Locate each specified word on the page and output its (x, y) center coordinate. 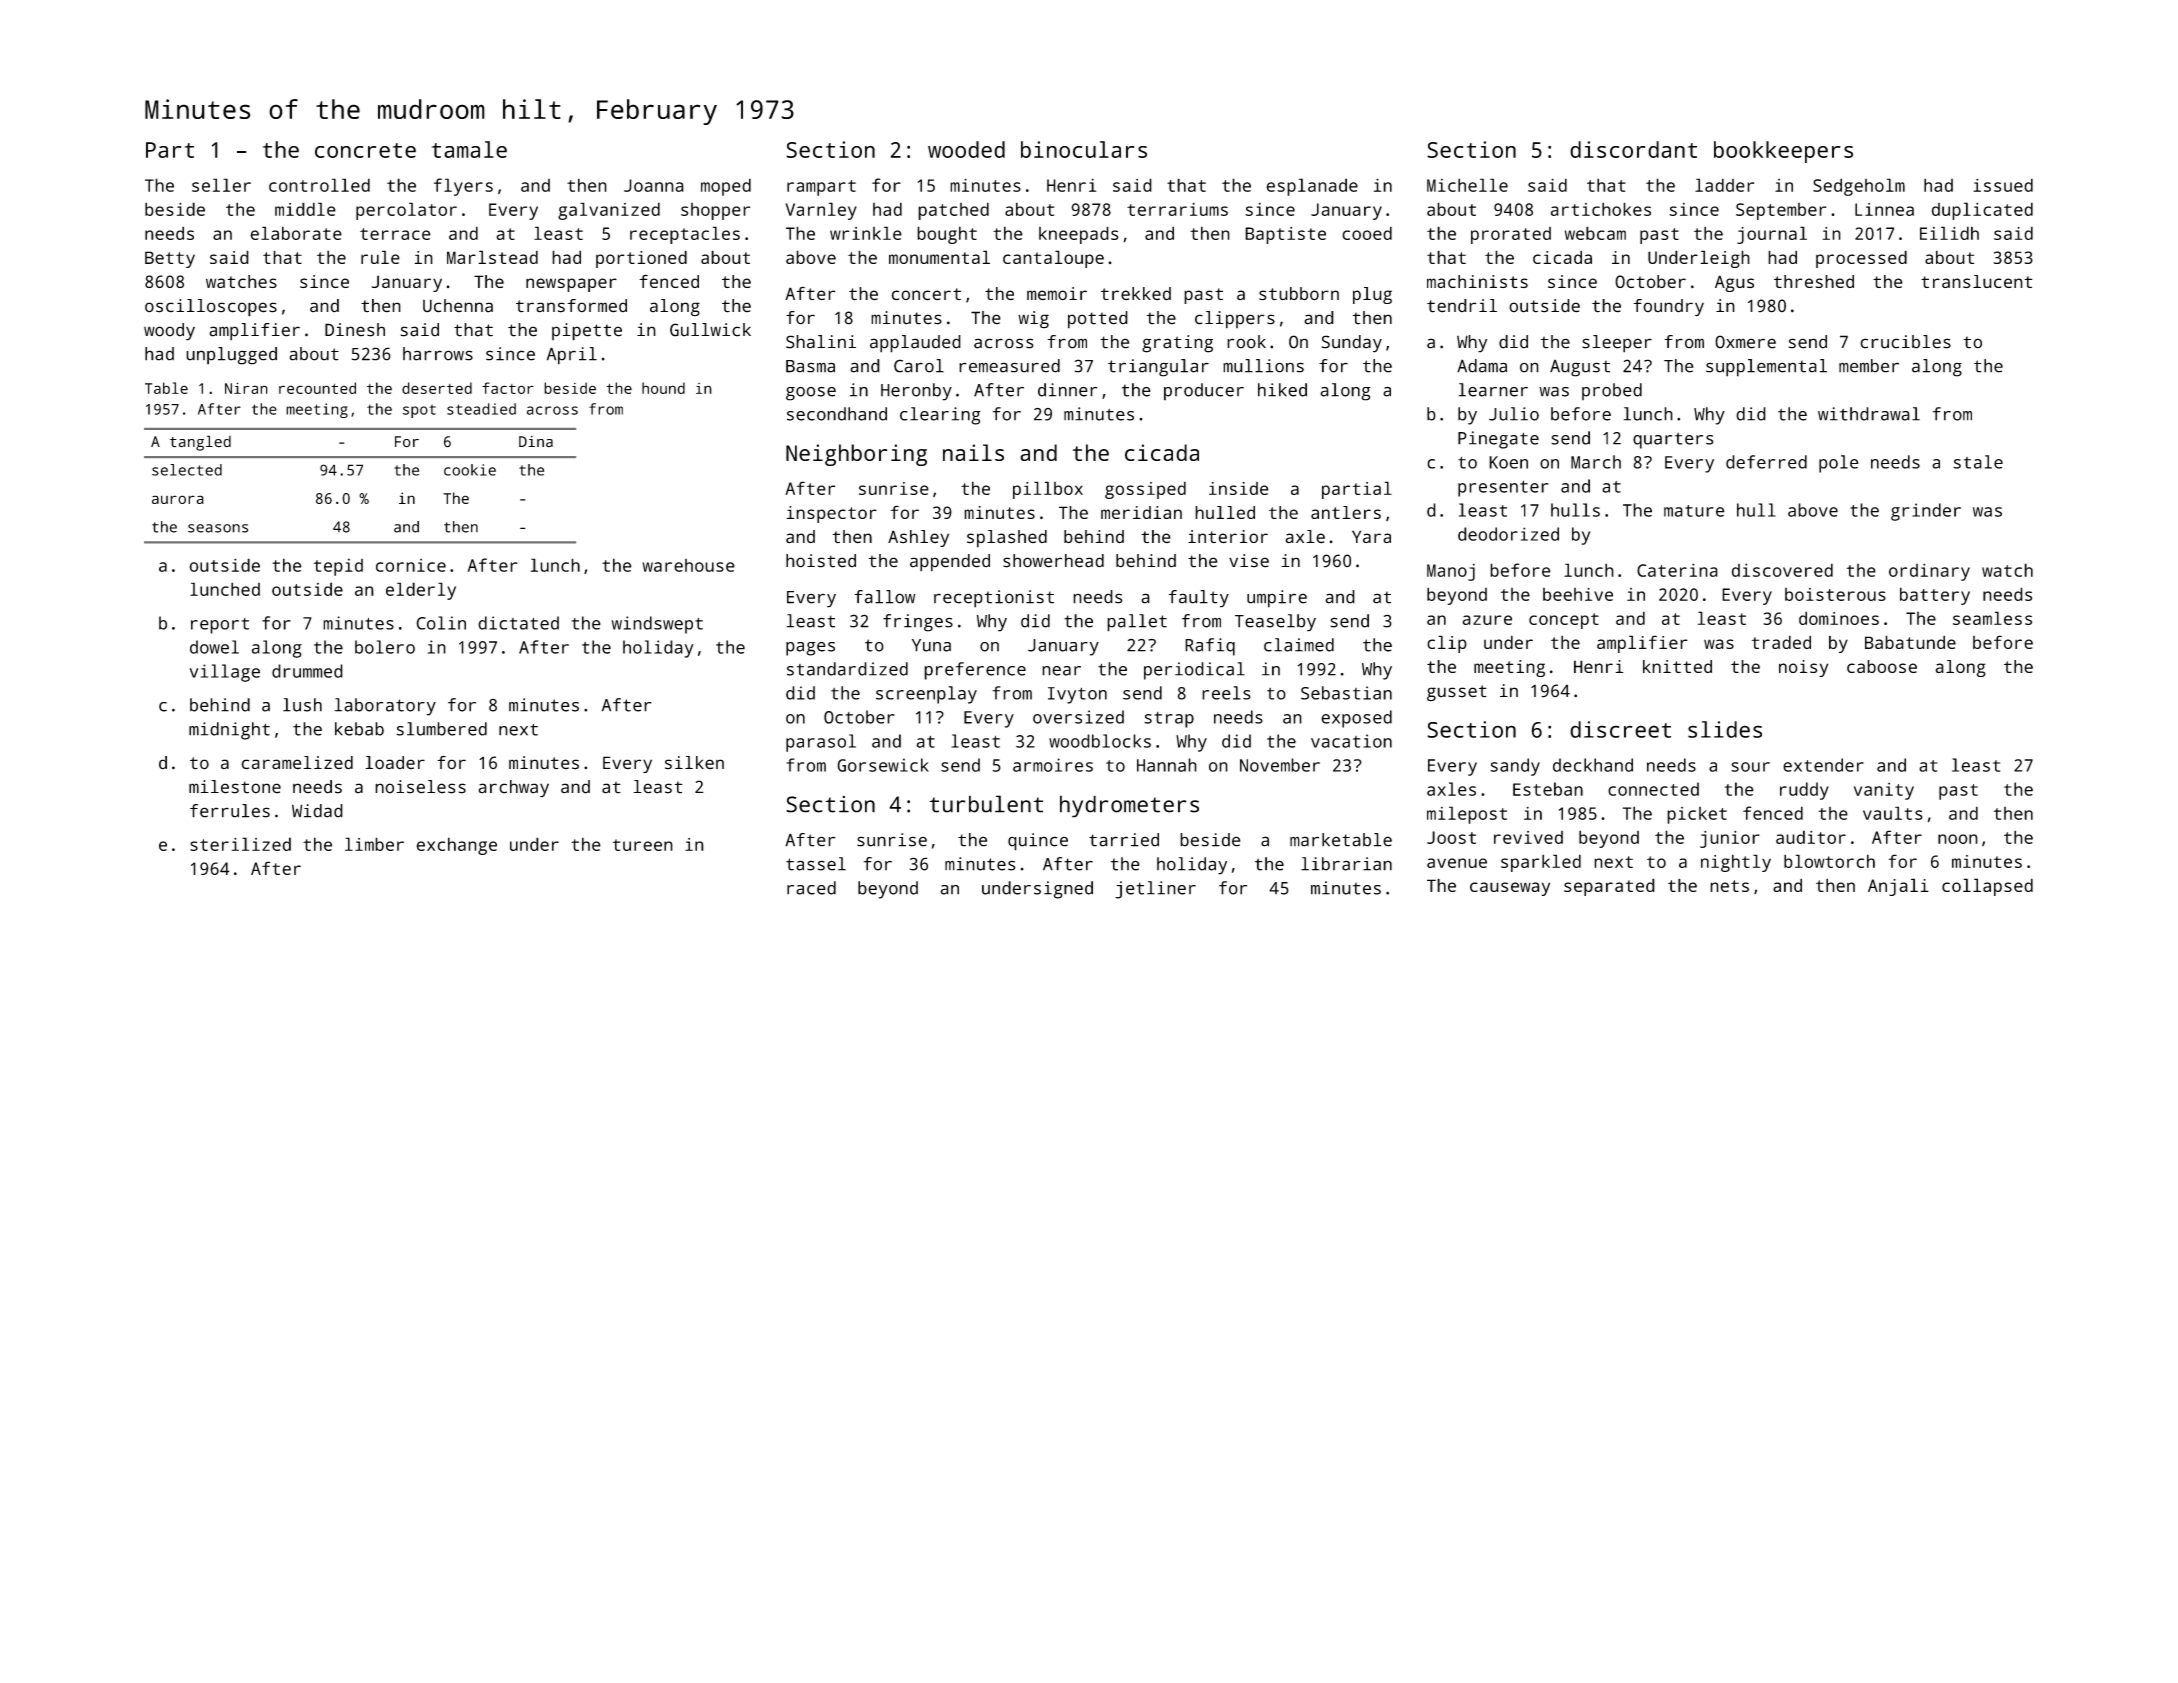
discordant (1633, 149)
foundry (1668, 308)
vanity (1884, 791)
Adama (1482, 366)
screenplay (926, 695)
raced (811, 888)
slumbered (441, 729)
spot (419, 411)
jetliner (1155, 890)
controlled (319, 185)
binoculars (1084, 149)
